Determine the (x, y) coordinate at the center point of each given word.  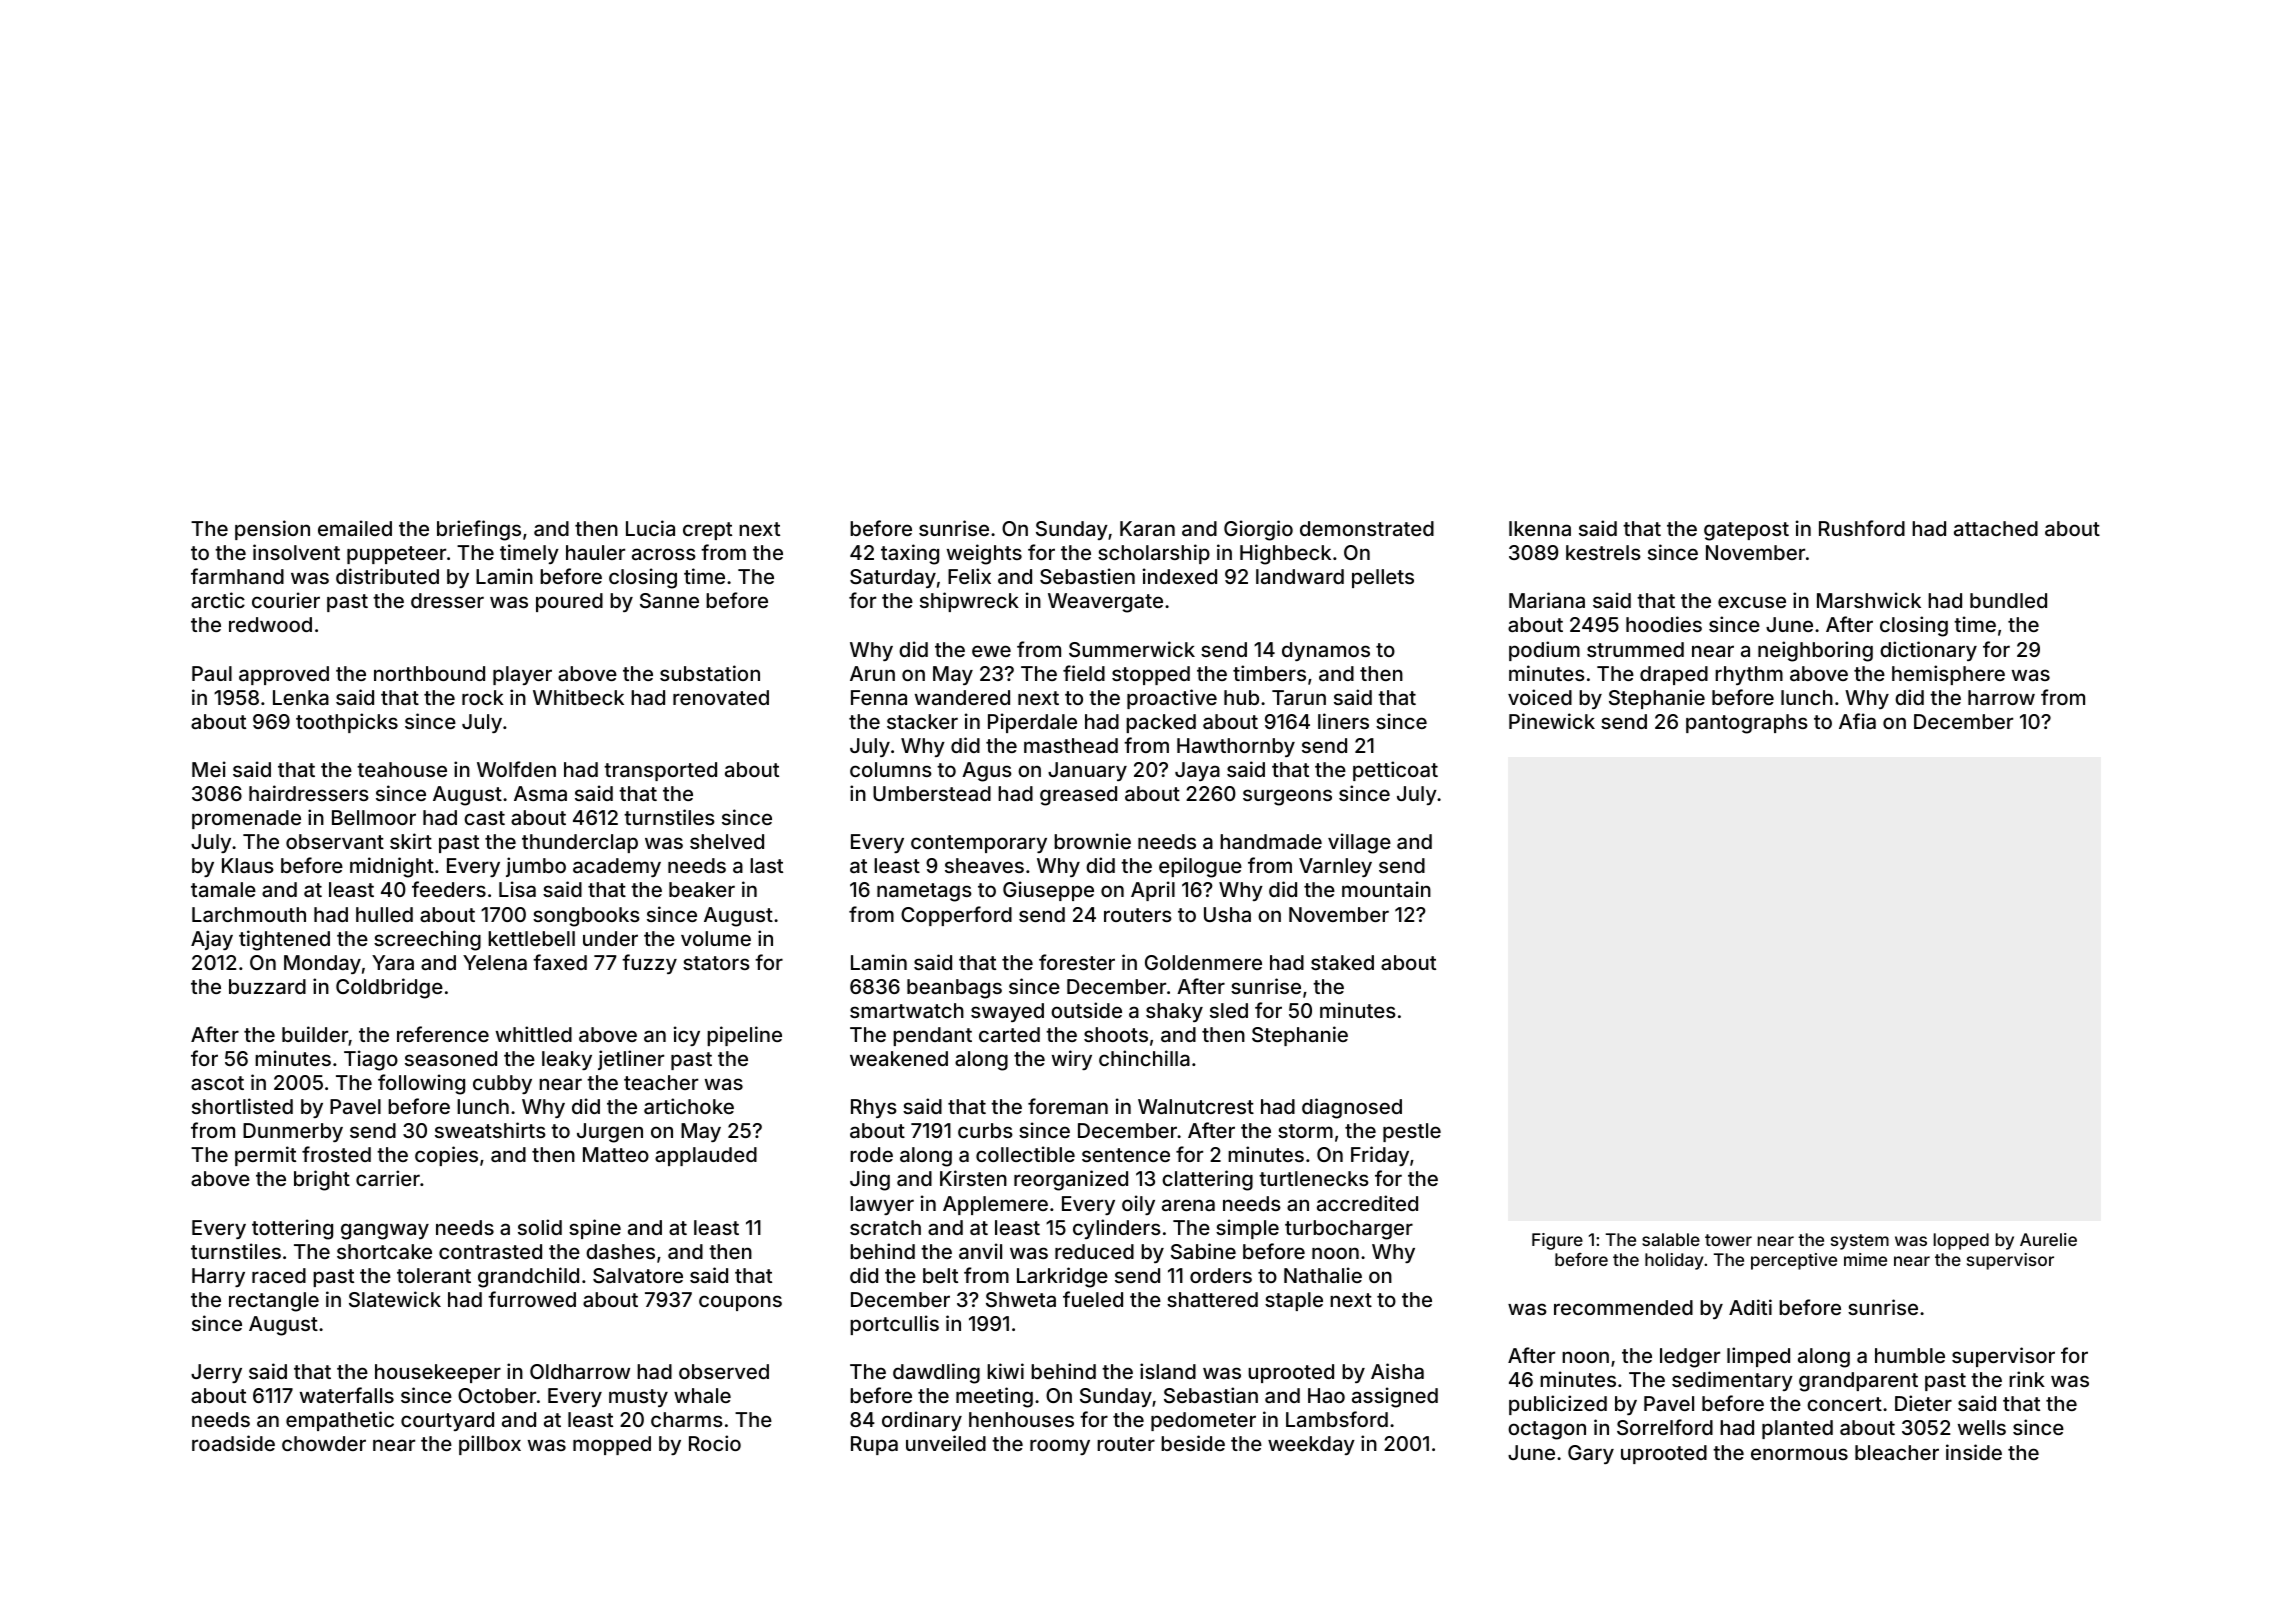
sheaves (984, 865)
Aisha (1397, 1371)
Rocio (715, 1443)
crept (707, 531)
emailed (355, 528)
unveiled (946, 1443)
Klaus (248, 865)
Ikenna (1540, 528)
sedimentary (1732, 1381)
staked (1342, 962)
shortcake (384, 1251)
